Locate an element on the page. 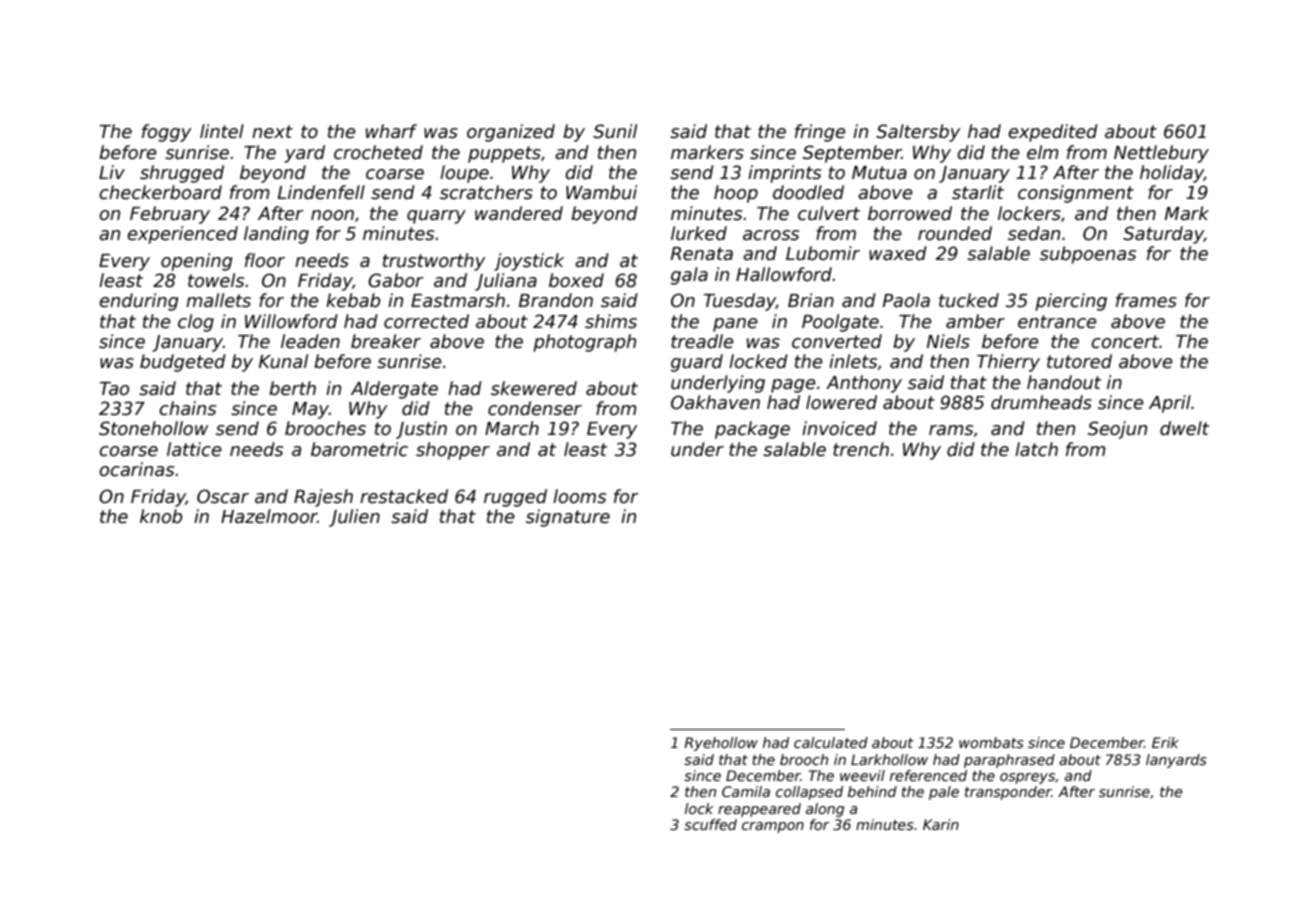 The height and width of the image is (924, 1308). knob is located at coordinates (161, 516).
